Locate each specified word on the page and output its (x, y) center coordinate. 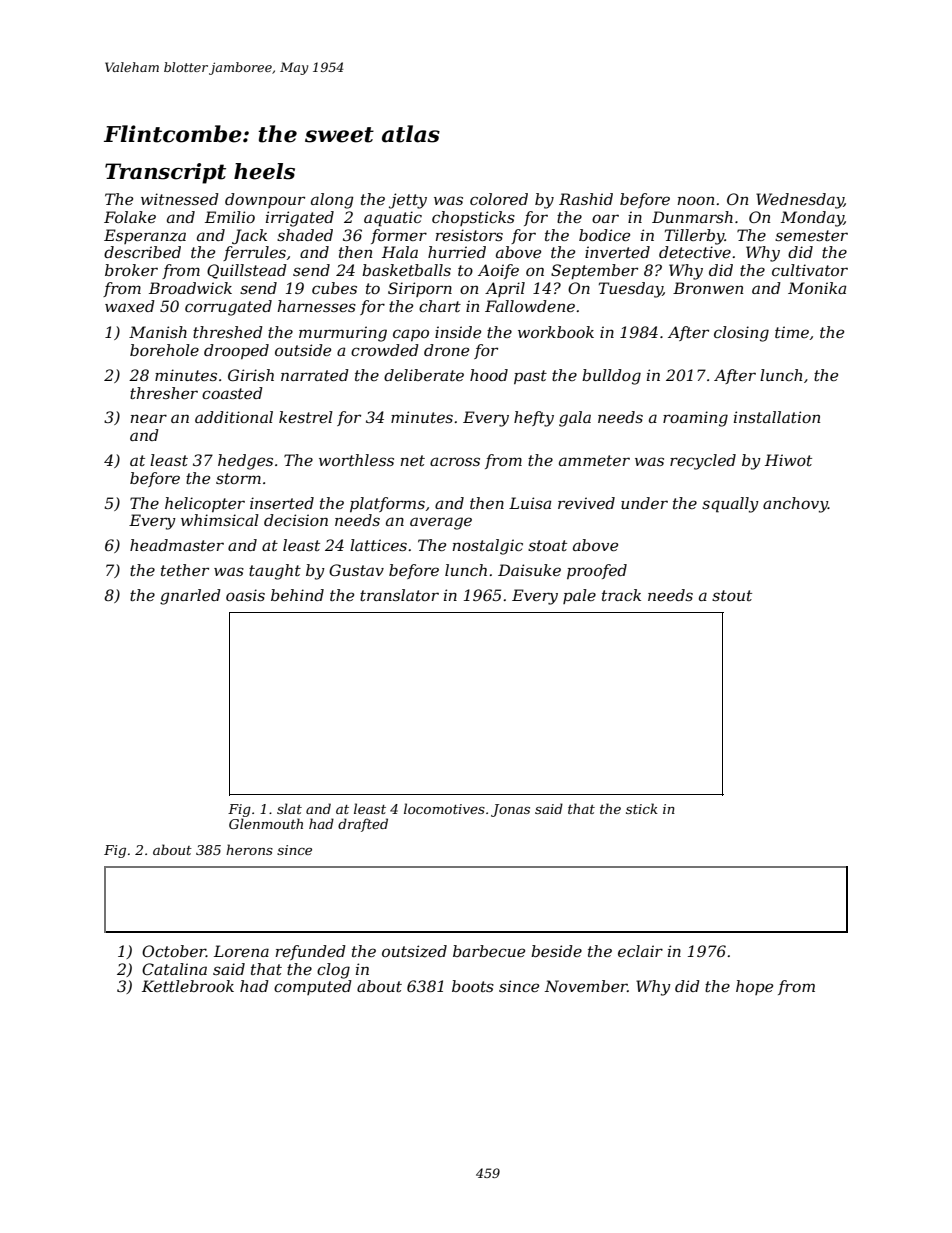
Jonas (510, 810)
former (399, 236)
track (621, 595)
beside (556, 951)
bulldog (611, 377)
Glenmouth (266, 823)
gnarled (190, 597)
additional (234, 417)
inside (458, 332)
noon (696, 200)
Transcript (165, 173)
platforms (387, 504)
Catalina (174, 969)
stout (732, 595)
